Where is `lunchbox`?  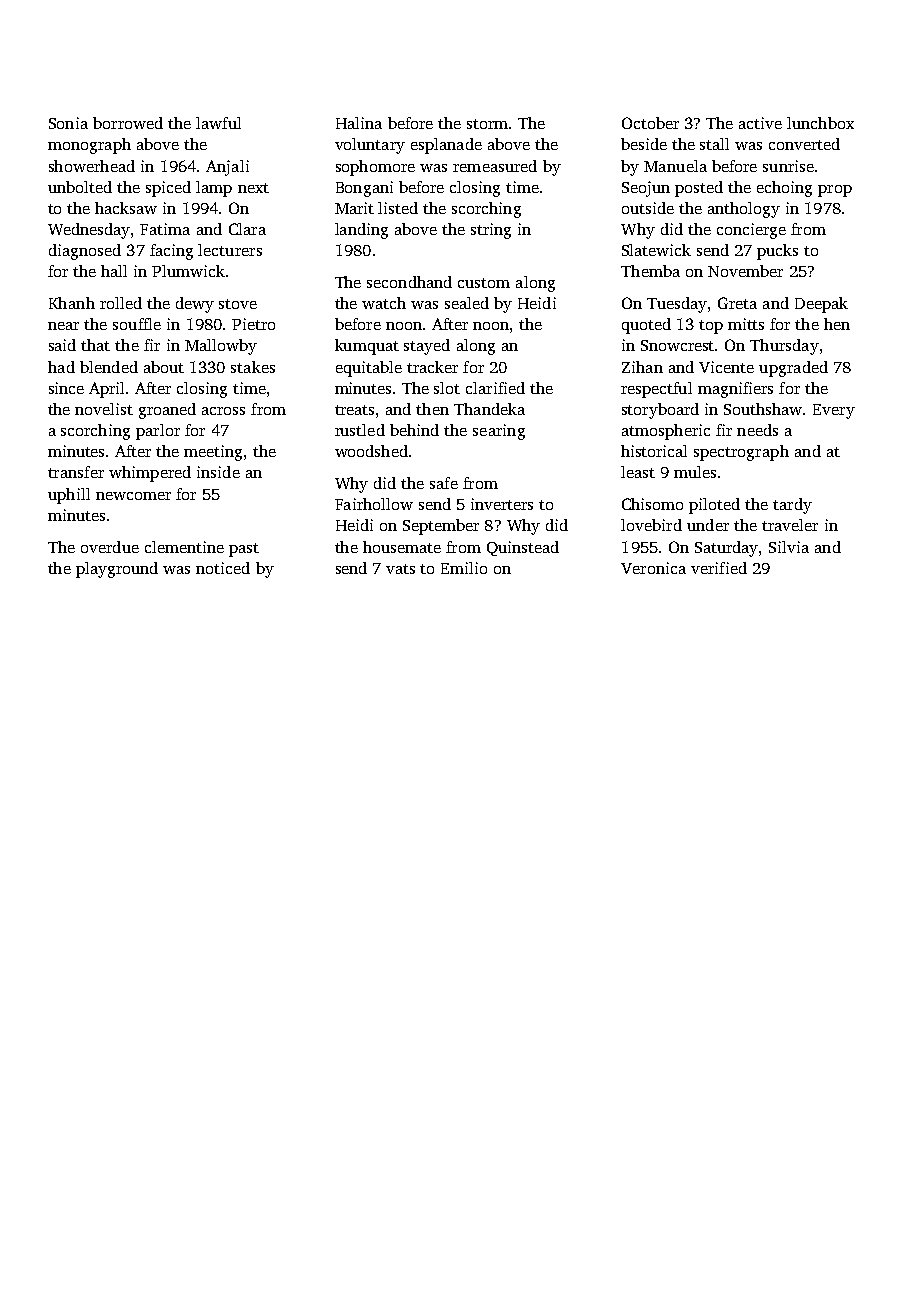 lunchbox is located at coordinates (820, 123).
